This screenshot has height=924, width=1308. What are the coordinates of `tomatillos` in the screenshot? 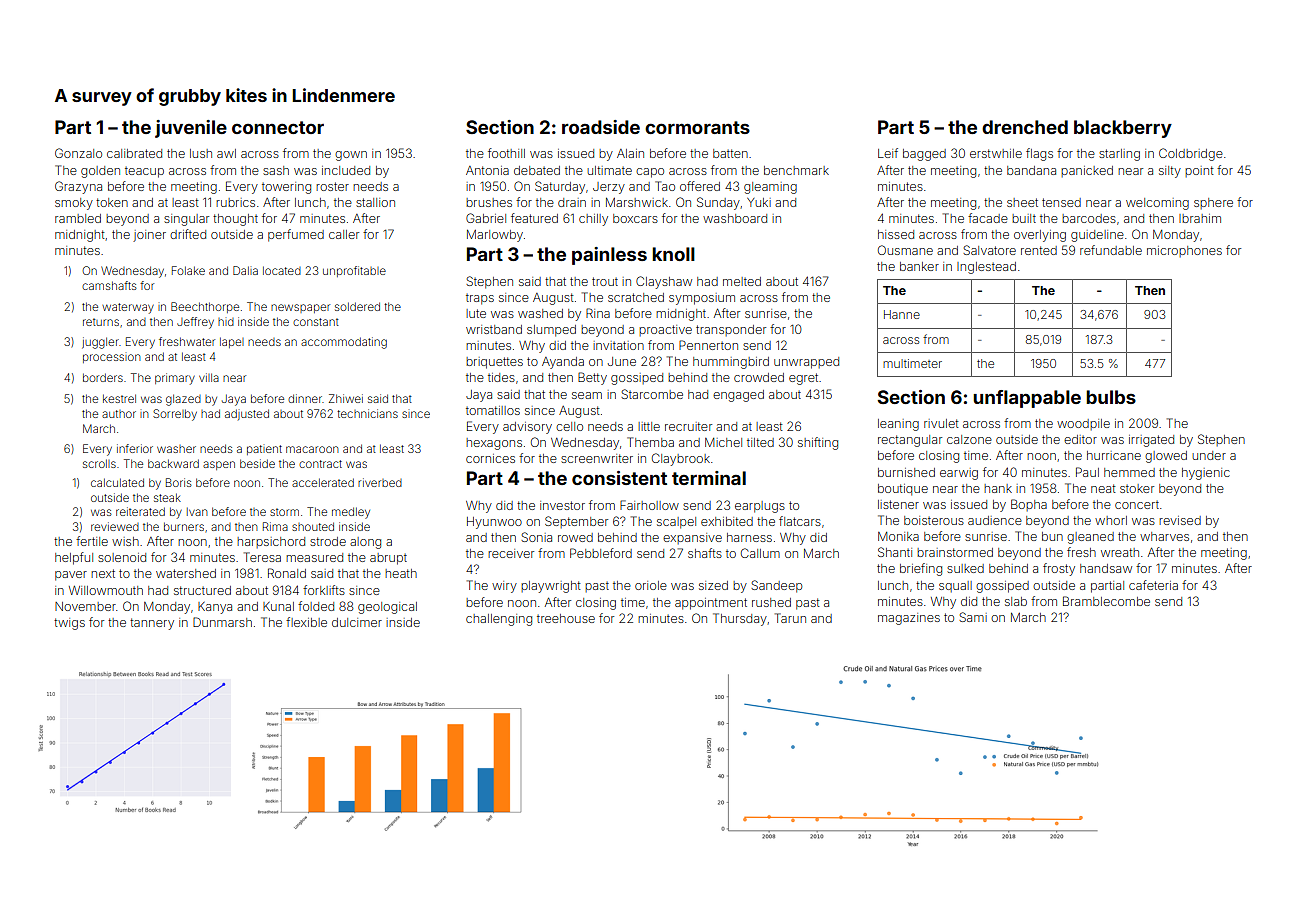 It's located at (493, 410).
